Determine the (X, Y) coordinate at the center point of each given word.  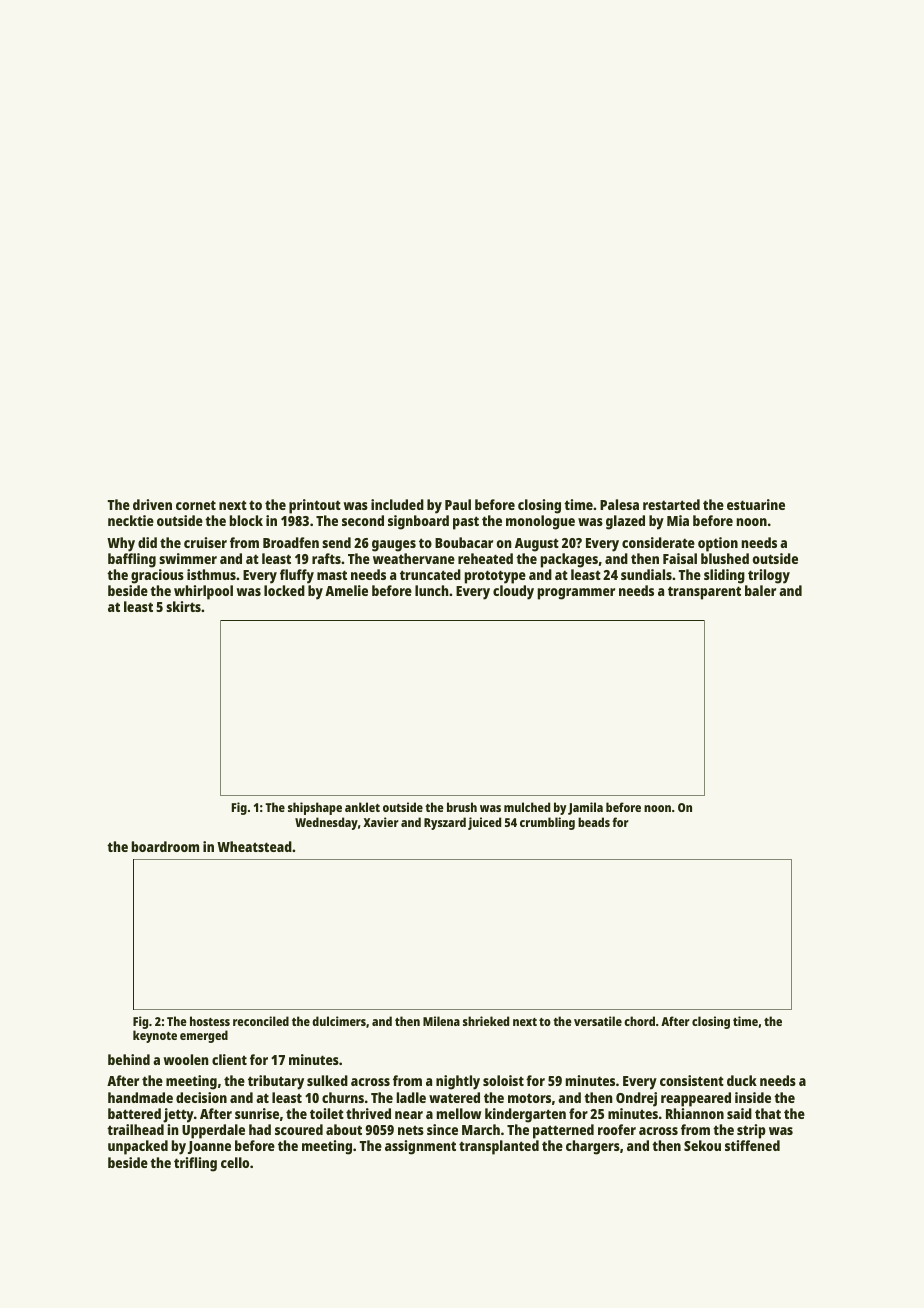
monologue (540, 522)
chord (639, 1021)
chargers (593, 1147)
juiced (484, 823)
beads (594, 822)
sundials (646, 574)
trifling (195, 1164)
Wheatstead (254, 846)
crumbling (547, 823)
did (147, 542)
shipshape (315, 808)
